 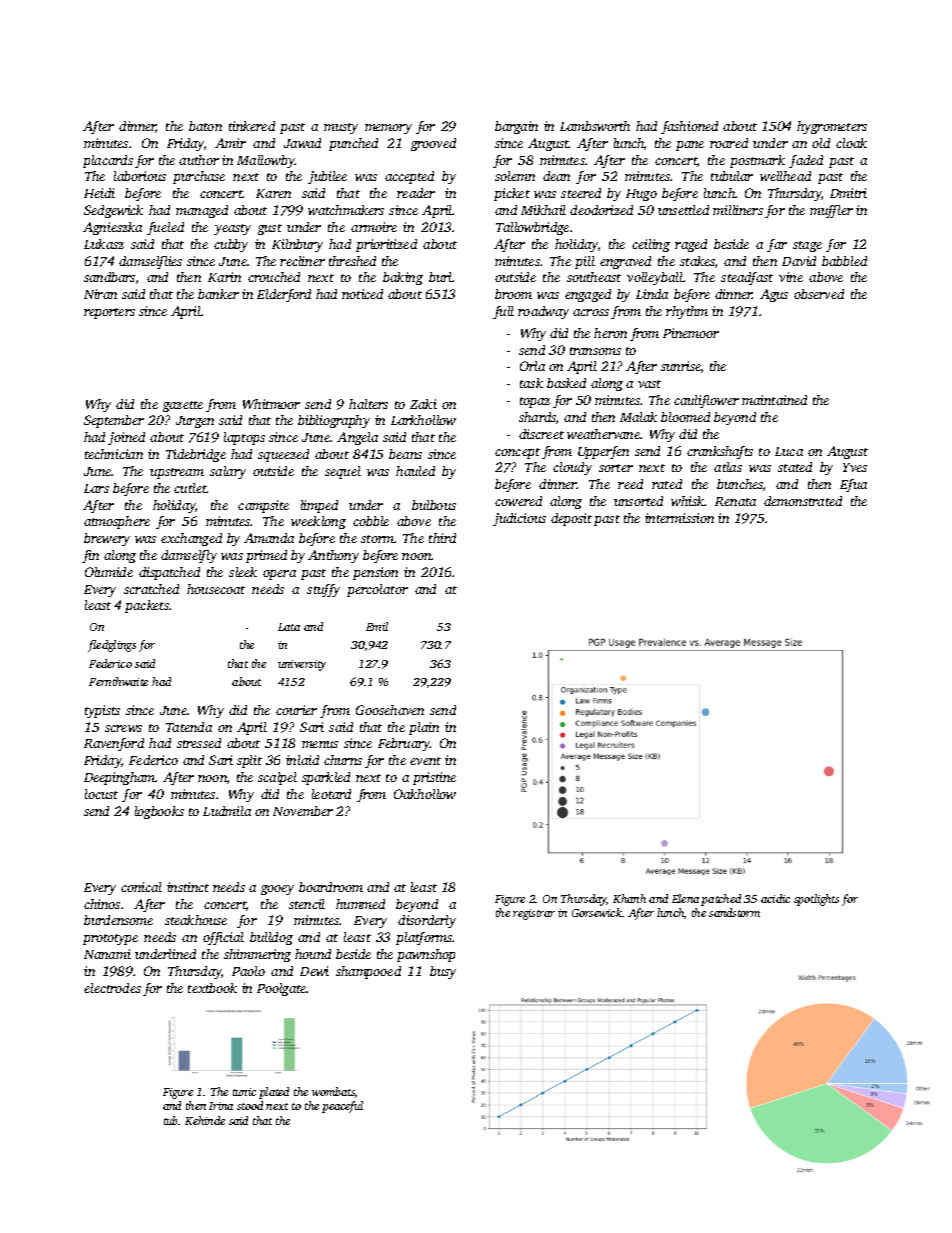 I want to click on deposit, so click(x=571, y=519).
